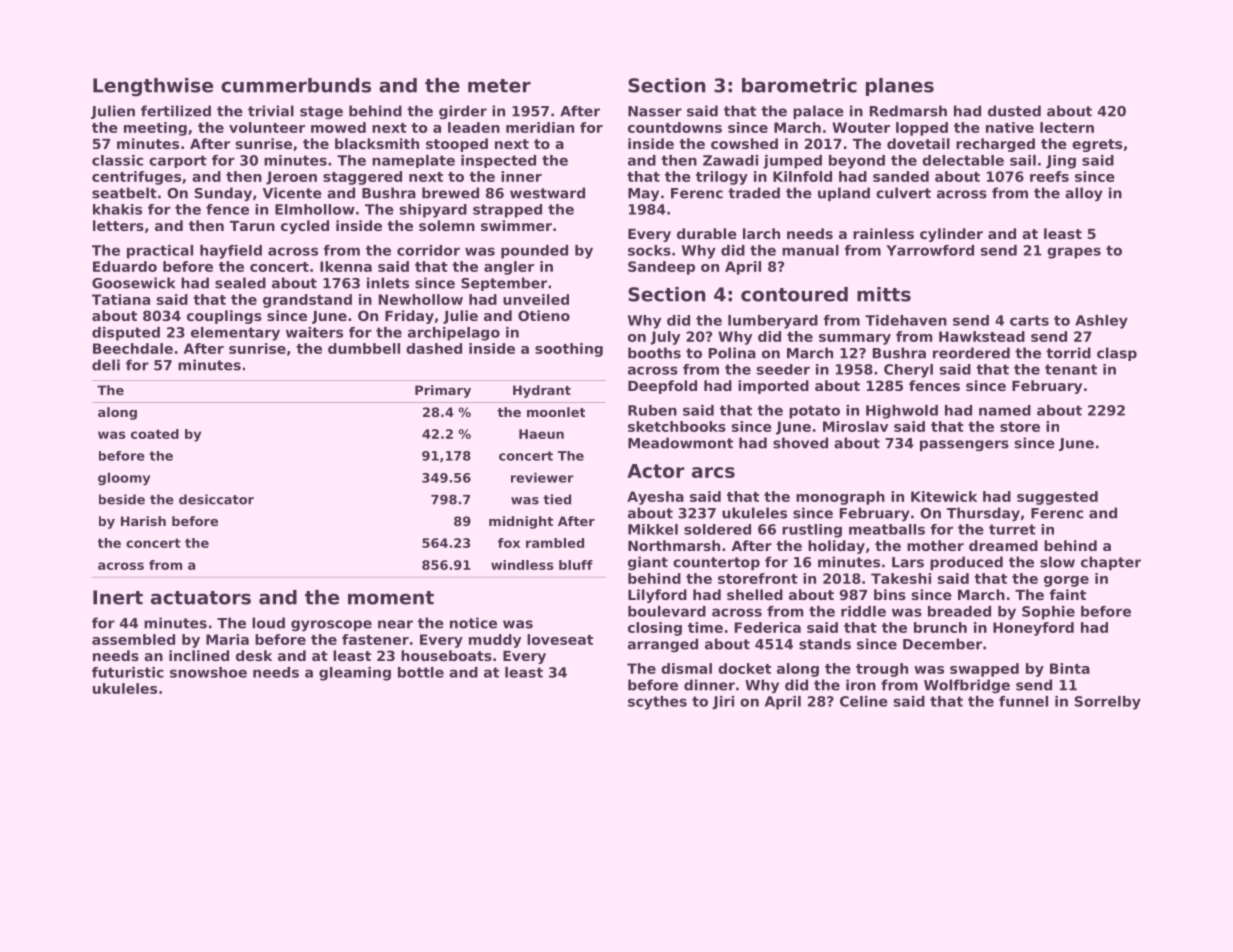 The width and height of the screenshot is (1233, 952). What do you see at coordinates (542, 391) in the screenshot?
I see `Hydrant` at bounding box center [542, 391].
